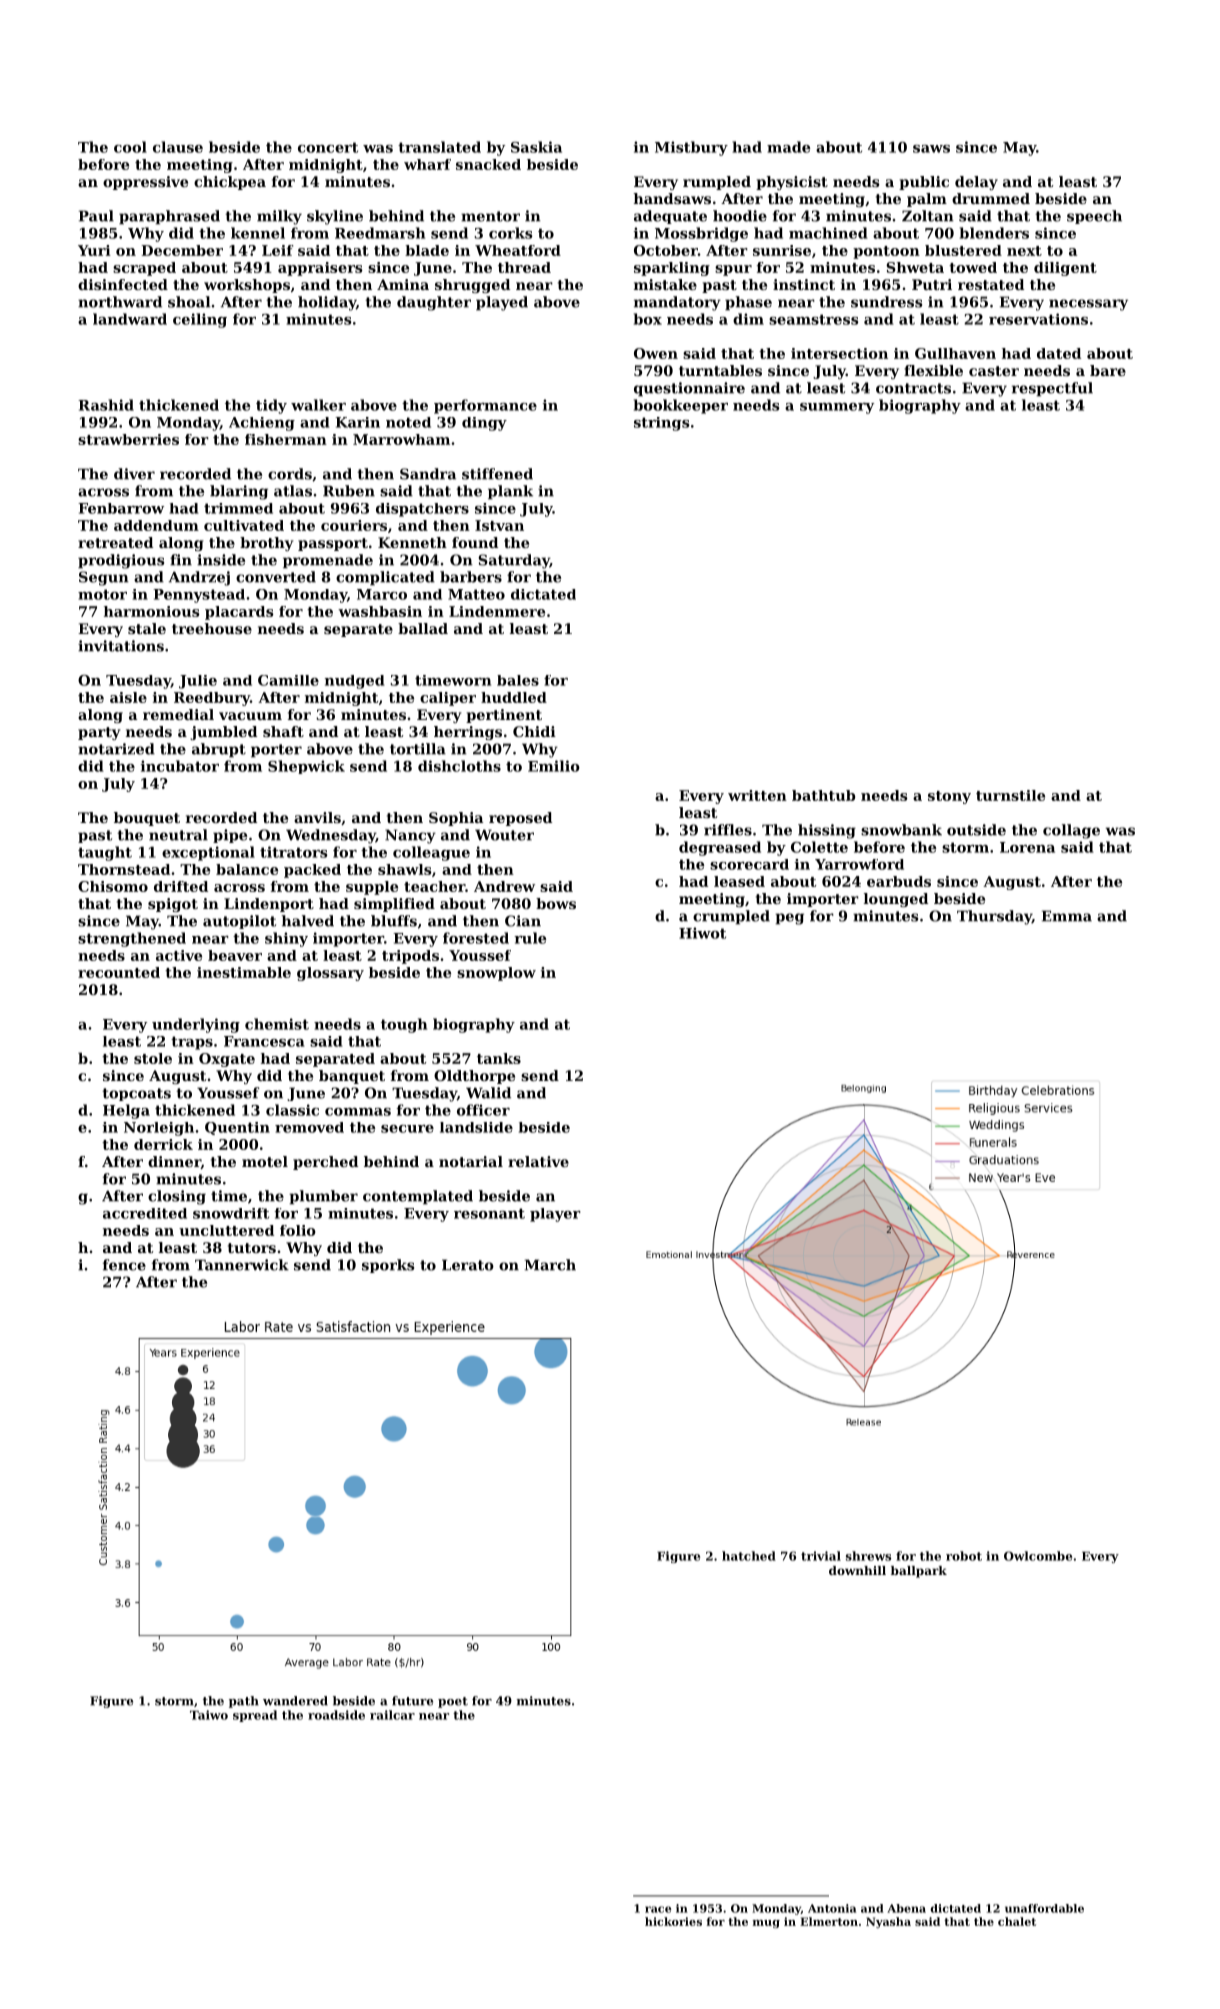  Describe the element at coordinates (178, 147) in the page. I see `clause` at that location.
